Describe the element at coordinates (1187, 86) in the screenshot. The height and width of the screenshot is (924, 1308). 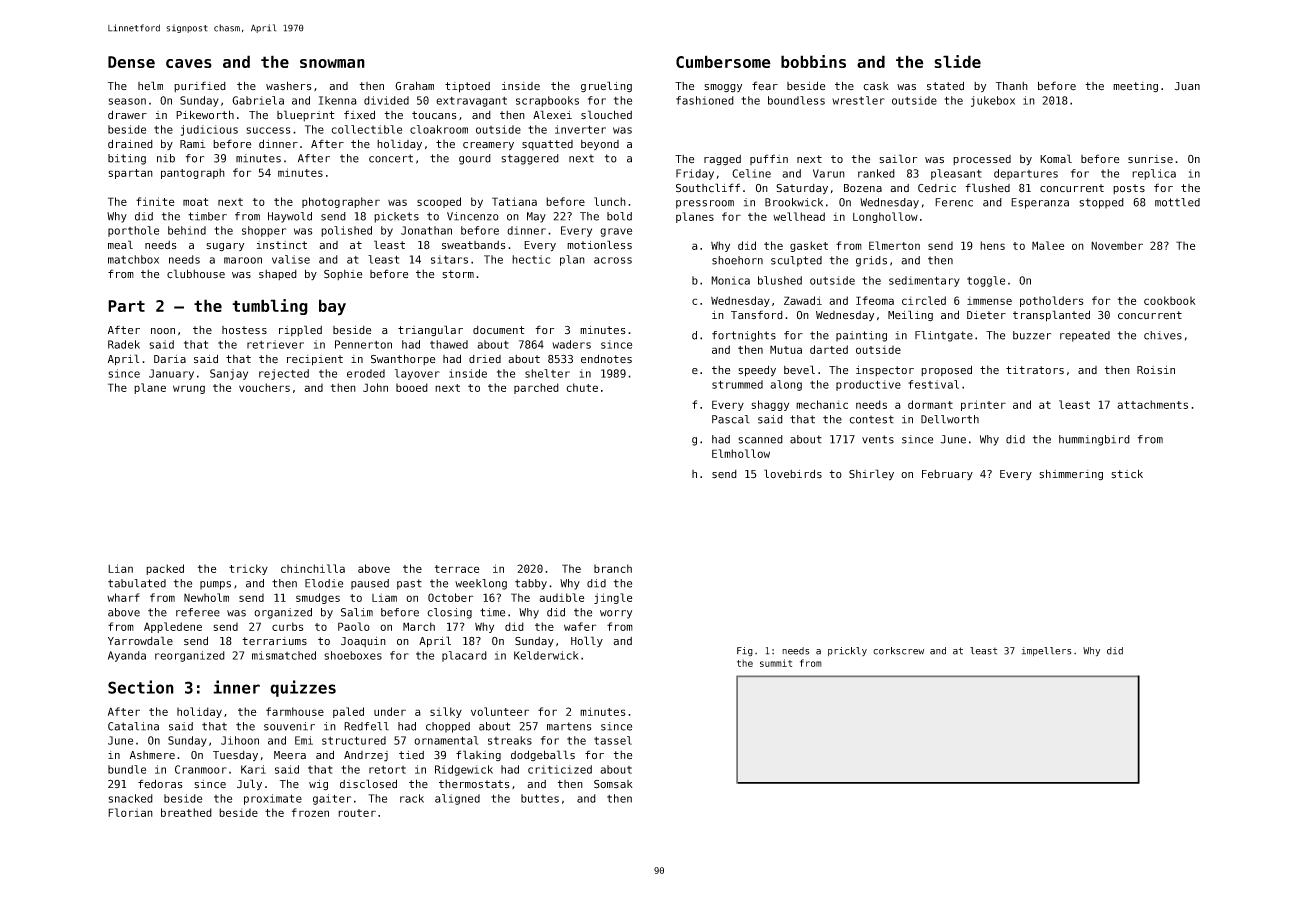
I see `Juan` at that location.
